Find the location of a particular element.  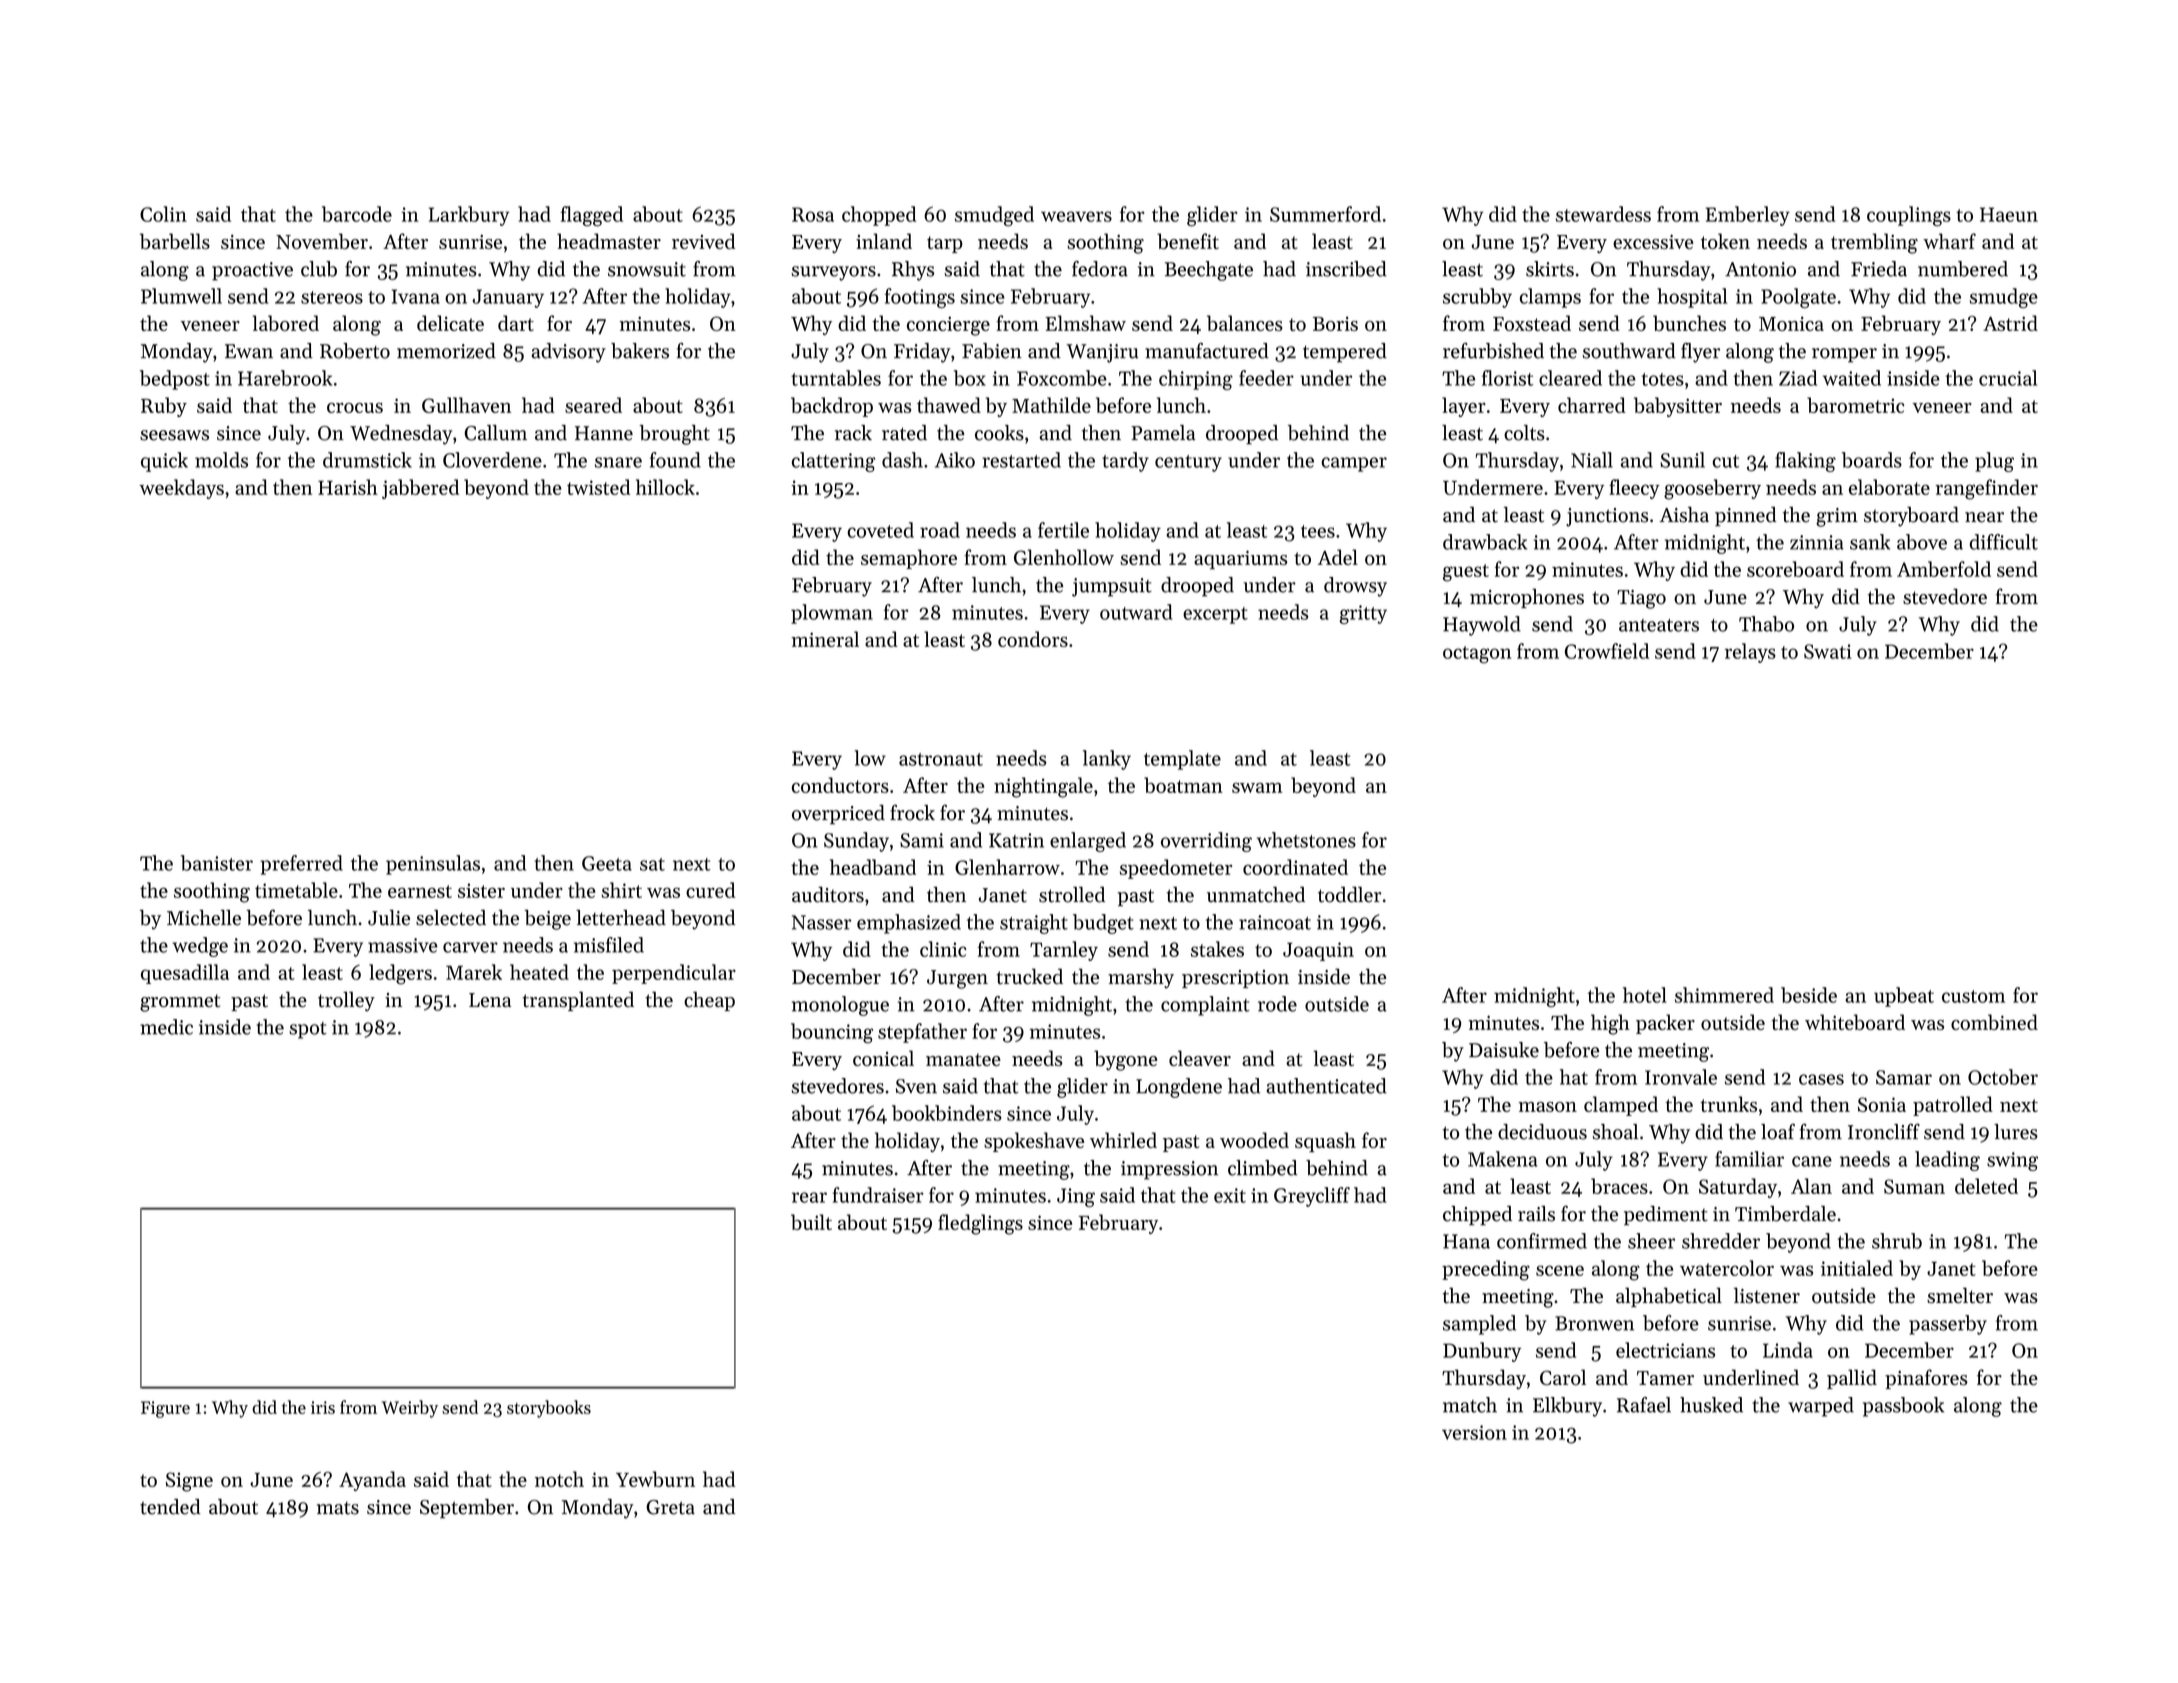

shrub is located at coordinates (1897, 1241).
